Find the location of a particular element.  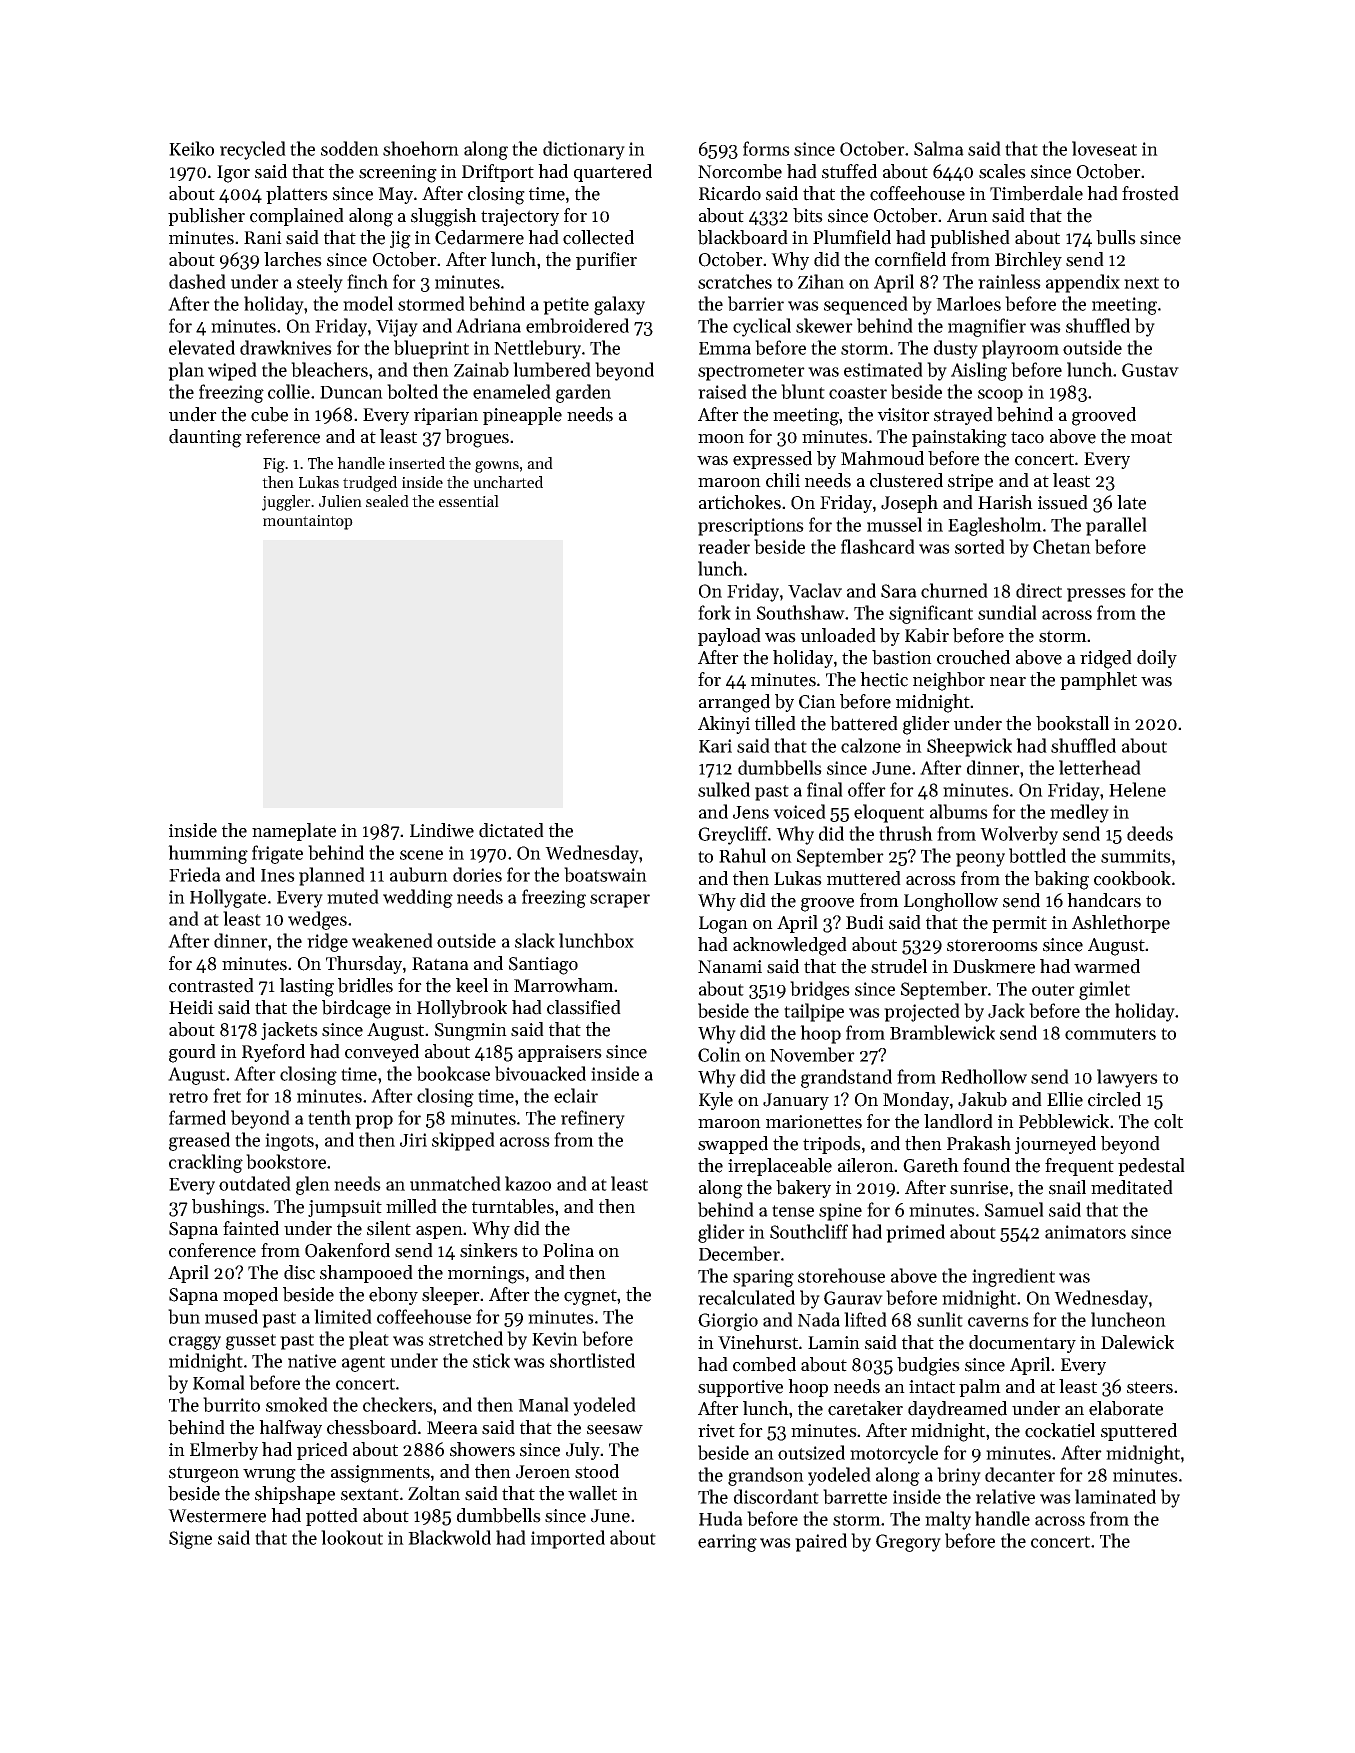

peony is located at coordinates (980, 860).
